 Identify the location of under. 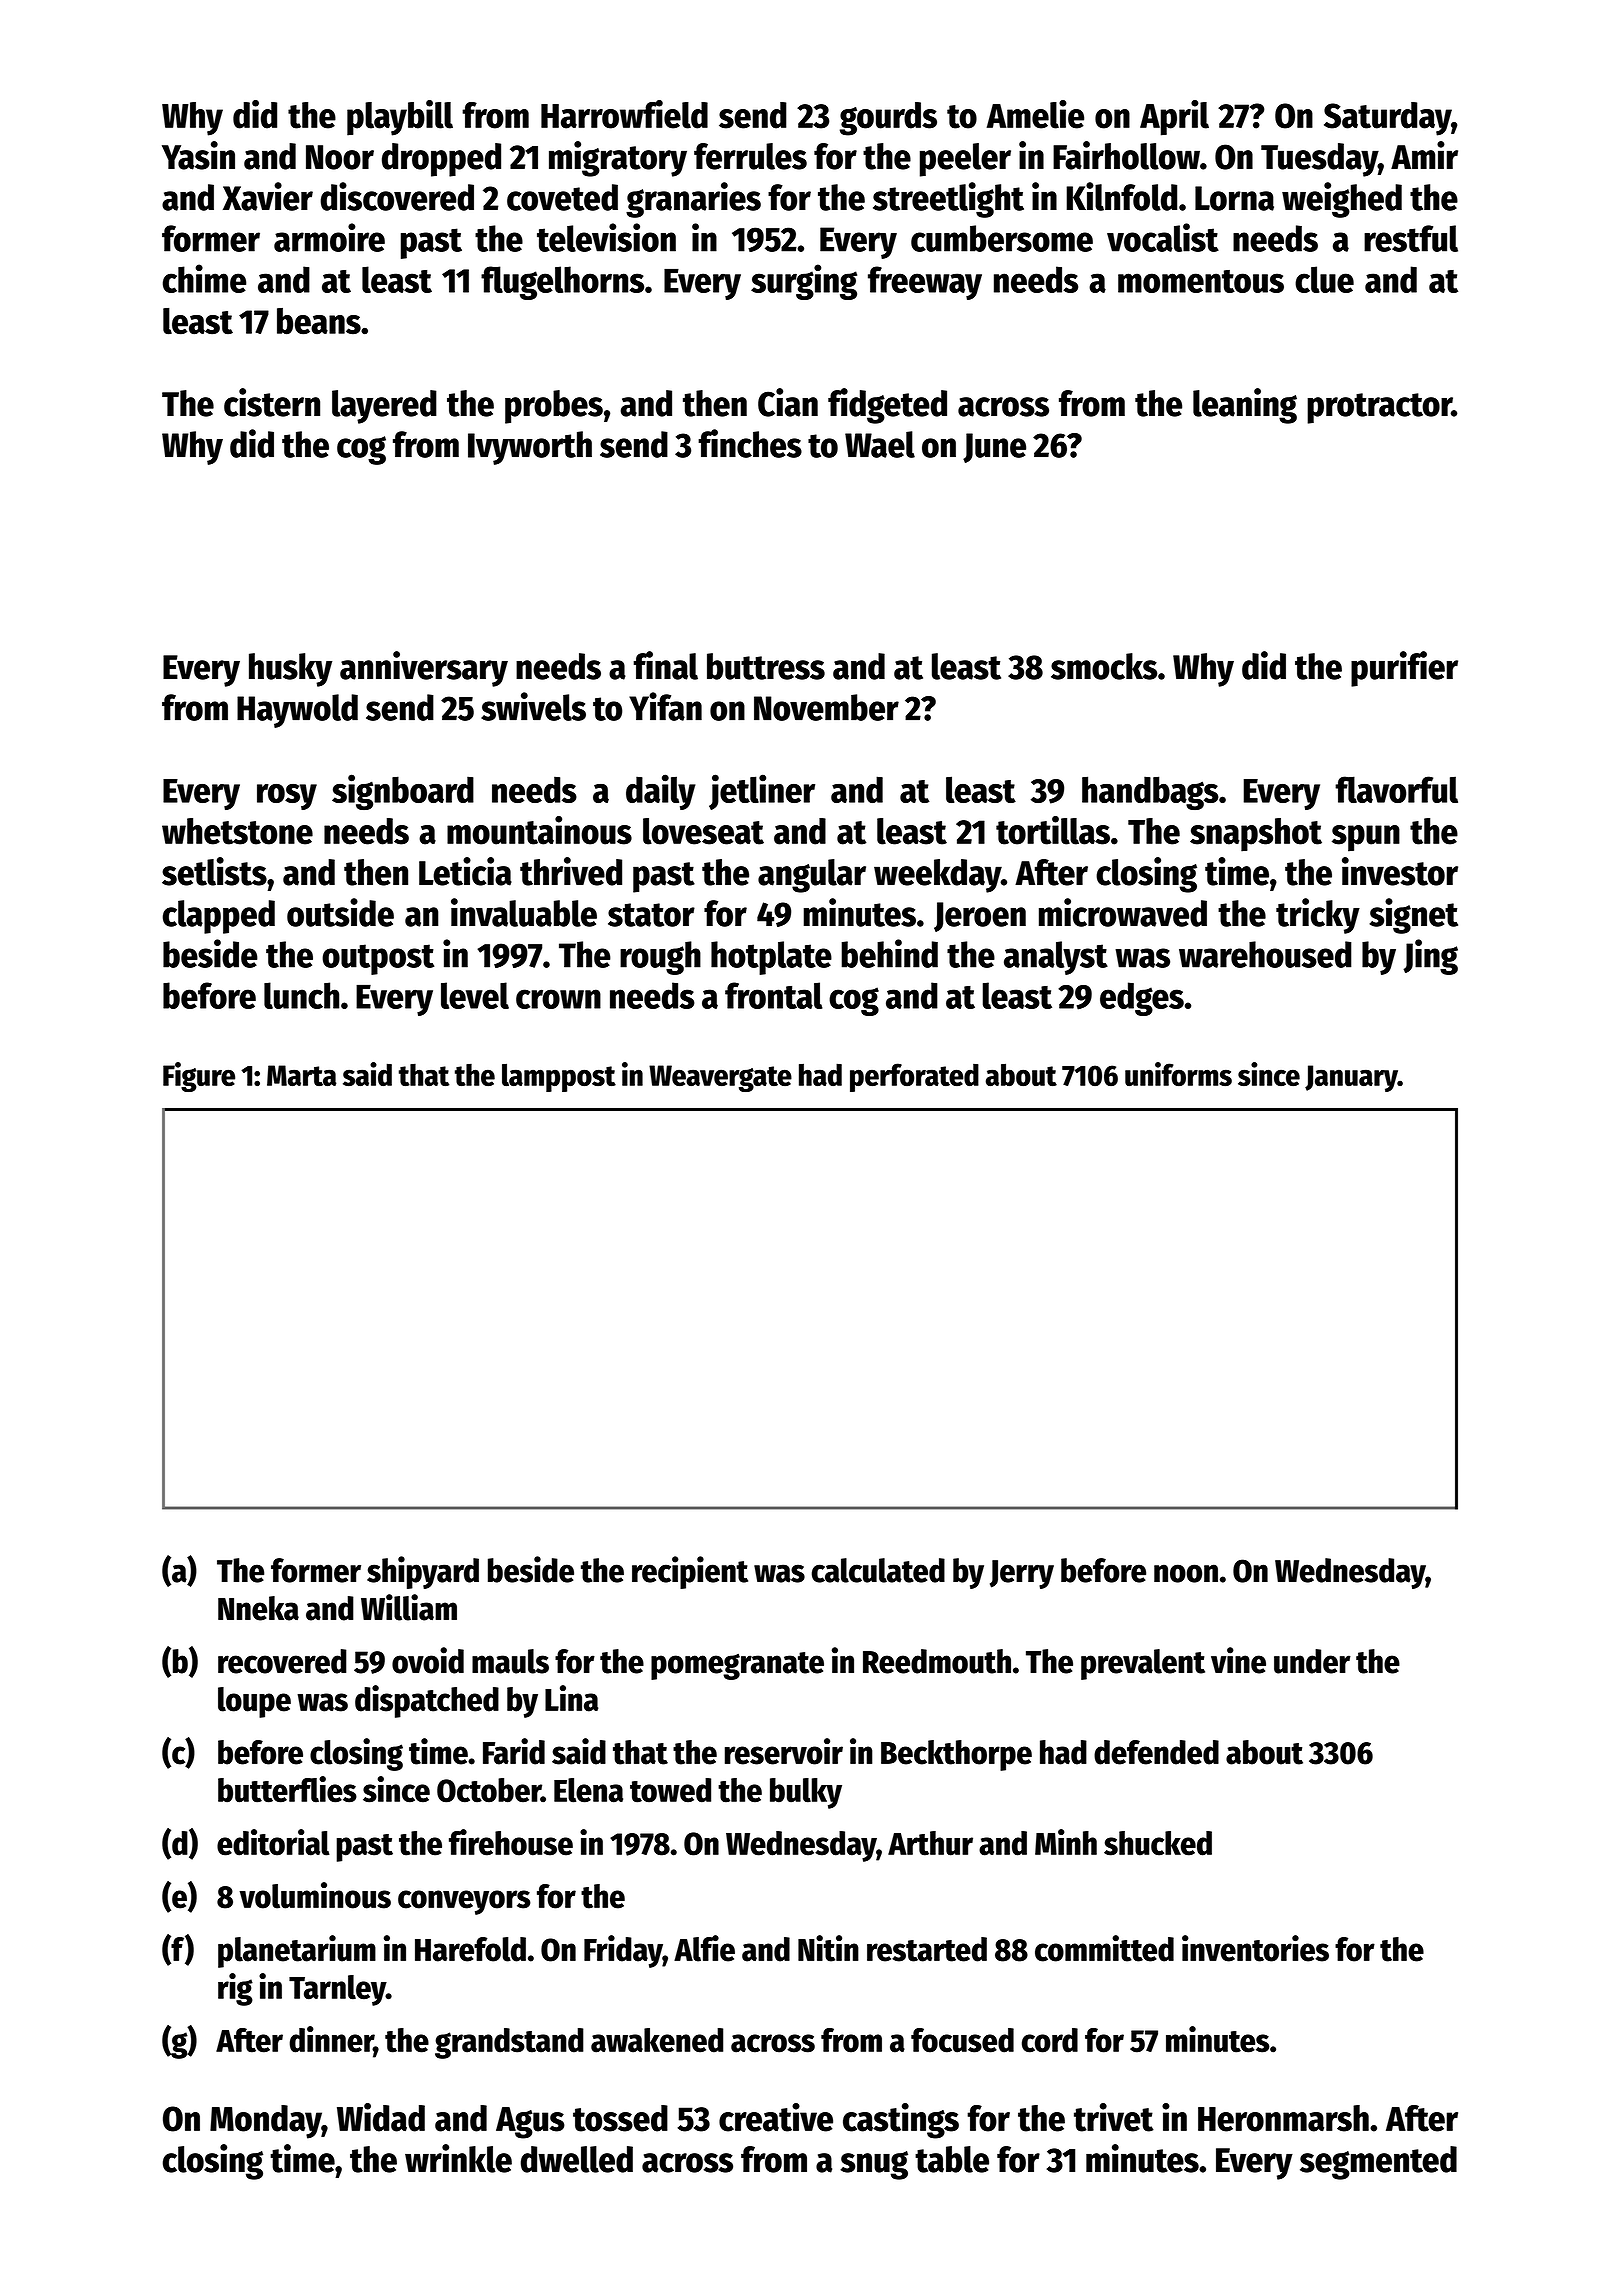
(1312, 1661).
